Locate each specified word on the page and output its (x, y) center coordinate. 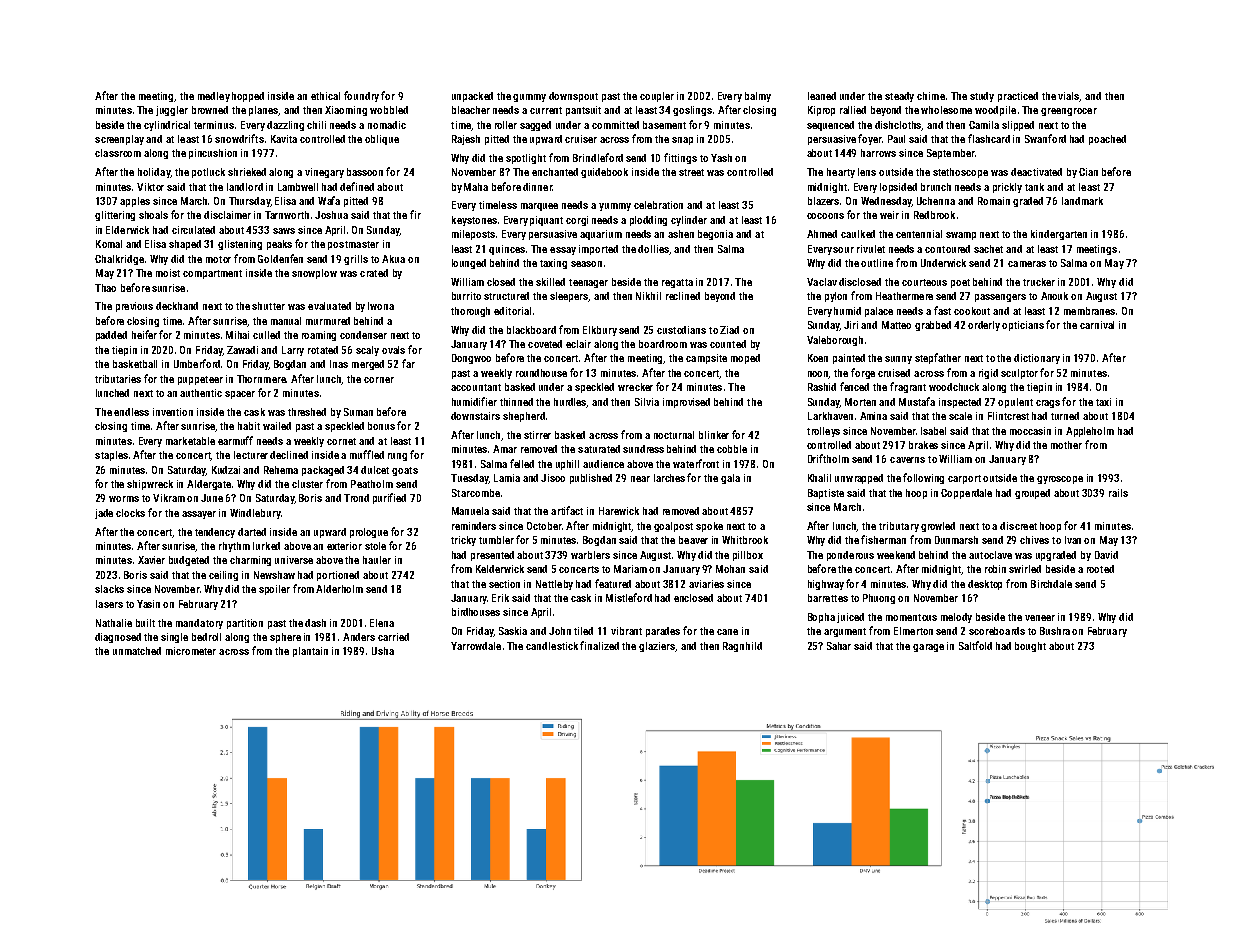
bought (1030, 647)
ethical (325, 96)
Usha (383, 651)
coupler (657, 97)
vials (1069, 97)
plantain (310, 652)
